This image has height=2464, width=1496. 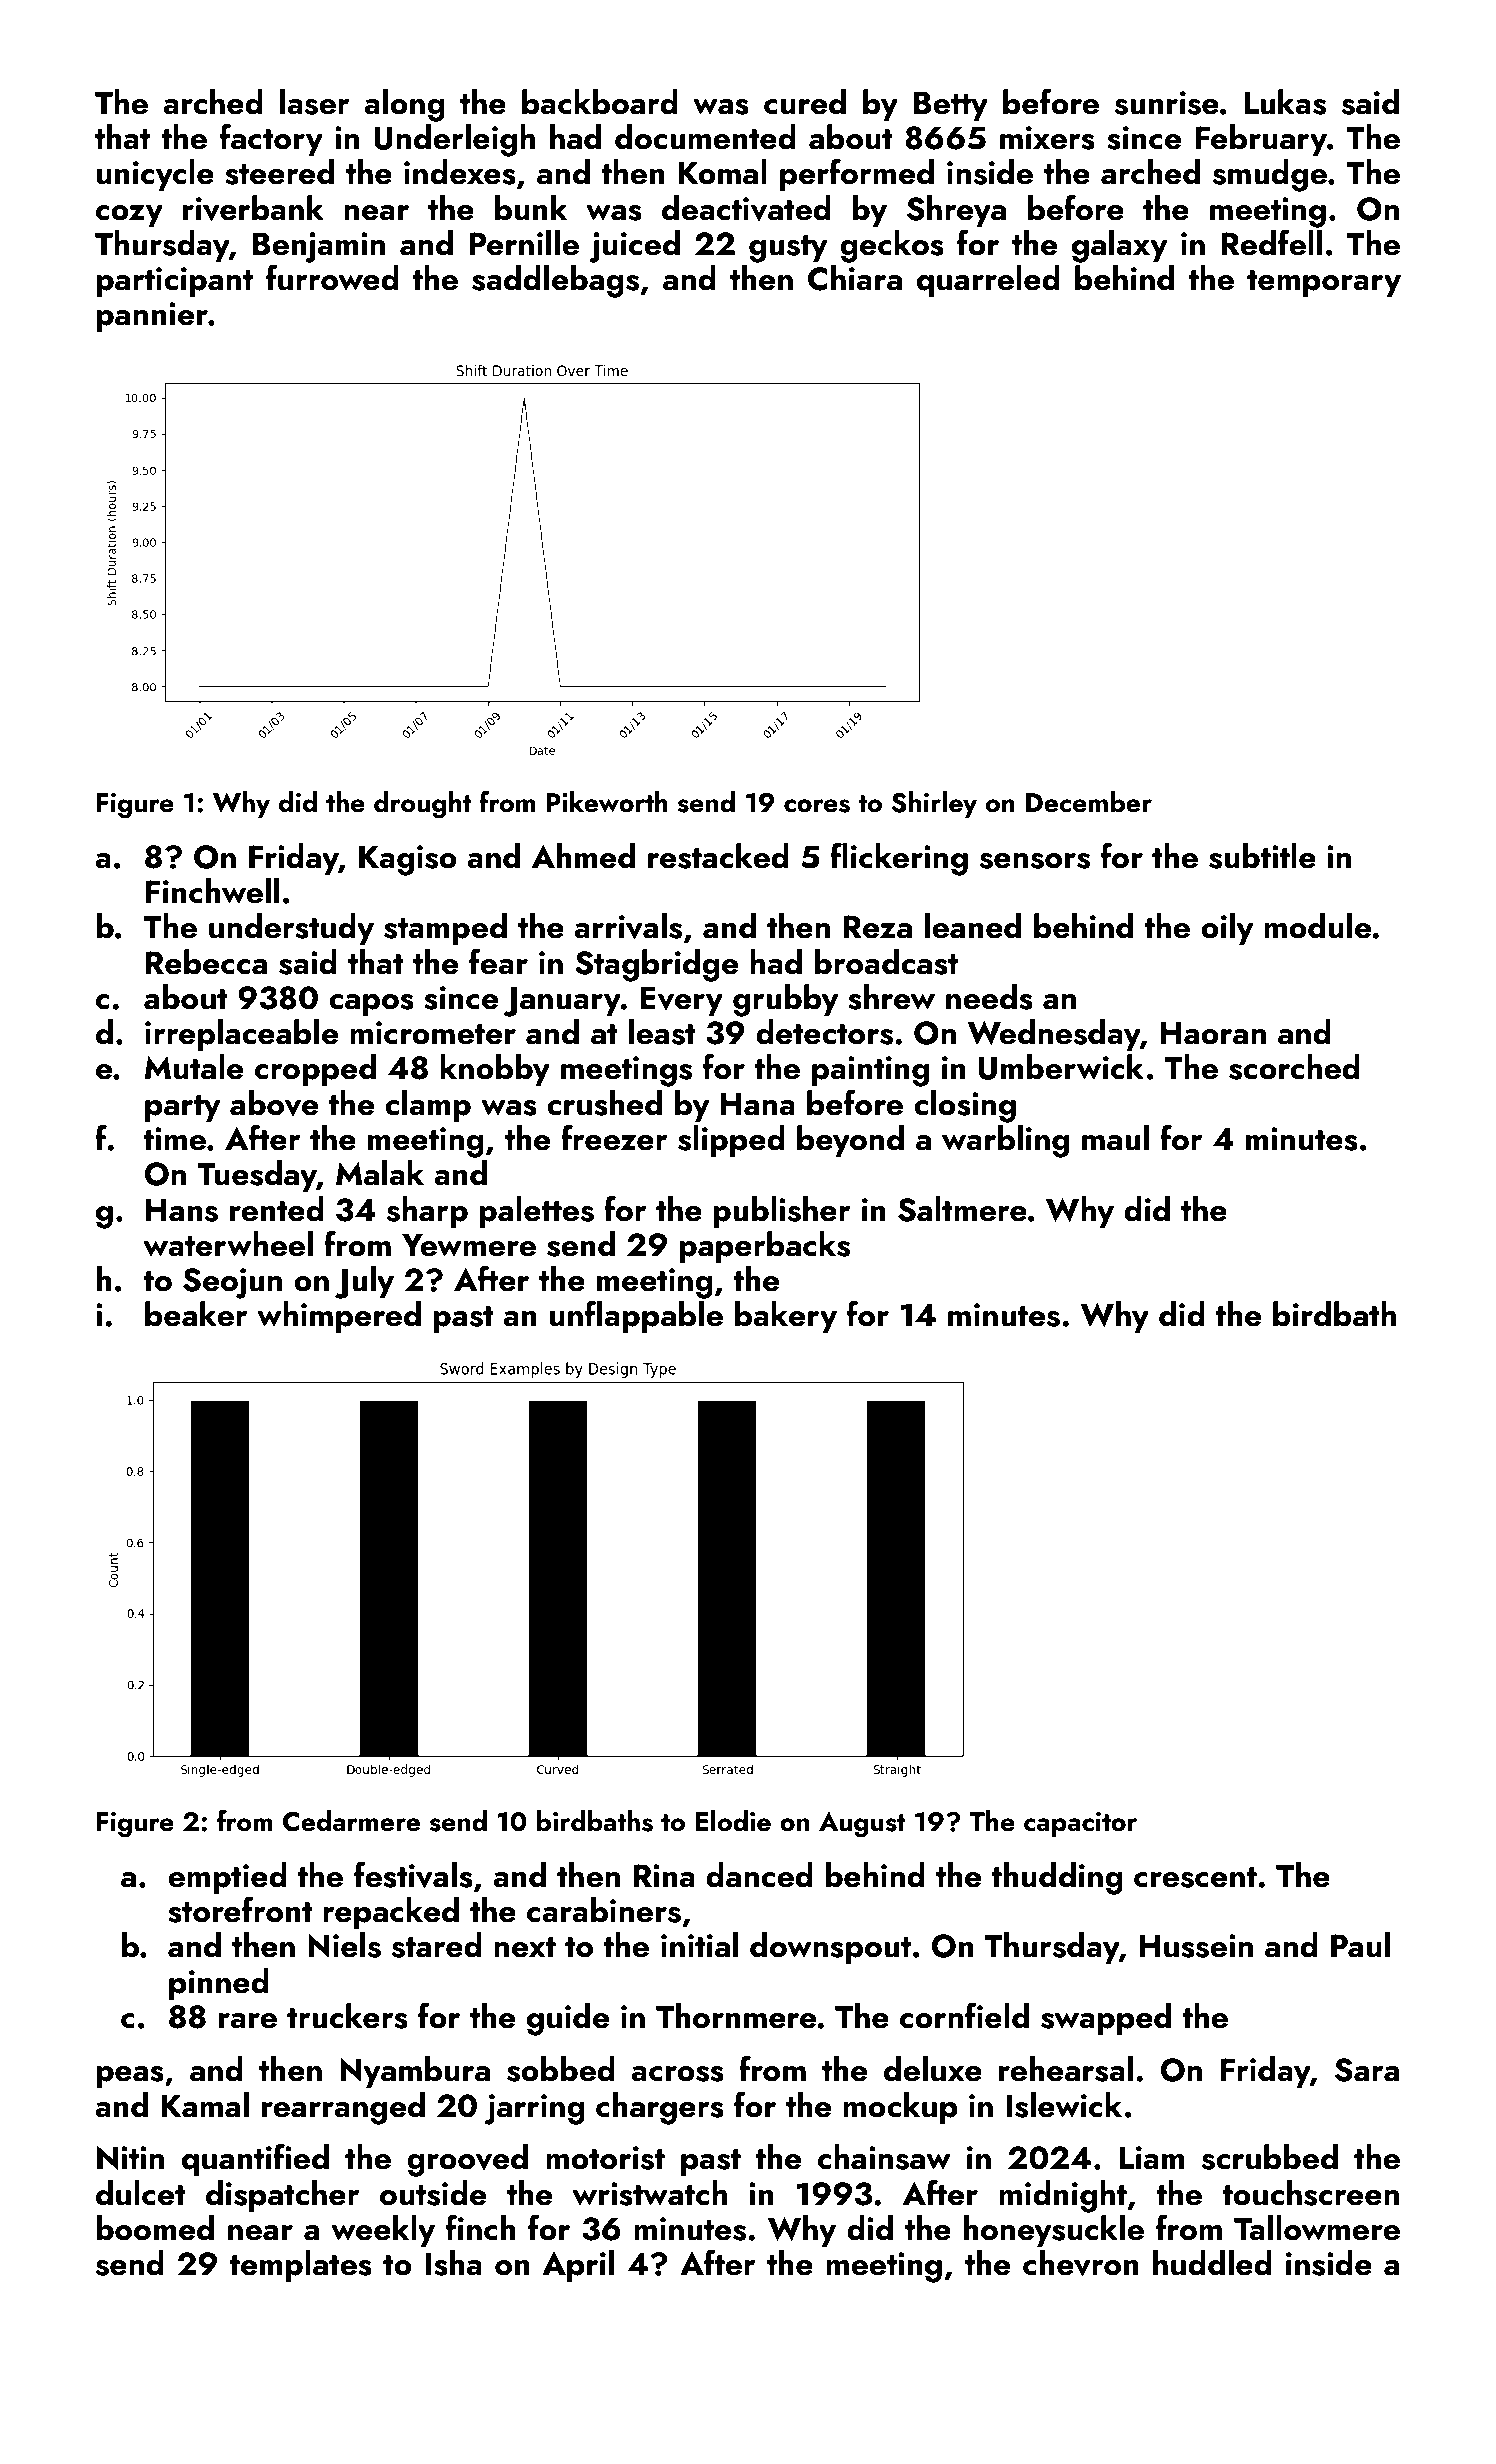 What do you see at coordinates (1035, 861) in the image?
I see `sensors` at bounding box center [1035, 861].
